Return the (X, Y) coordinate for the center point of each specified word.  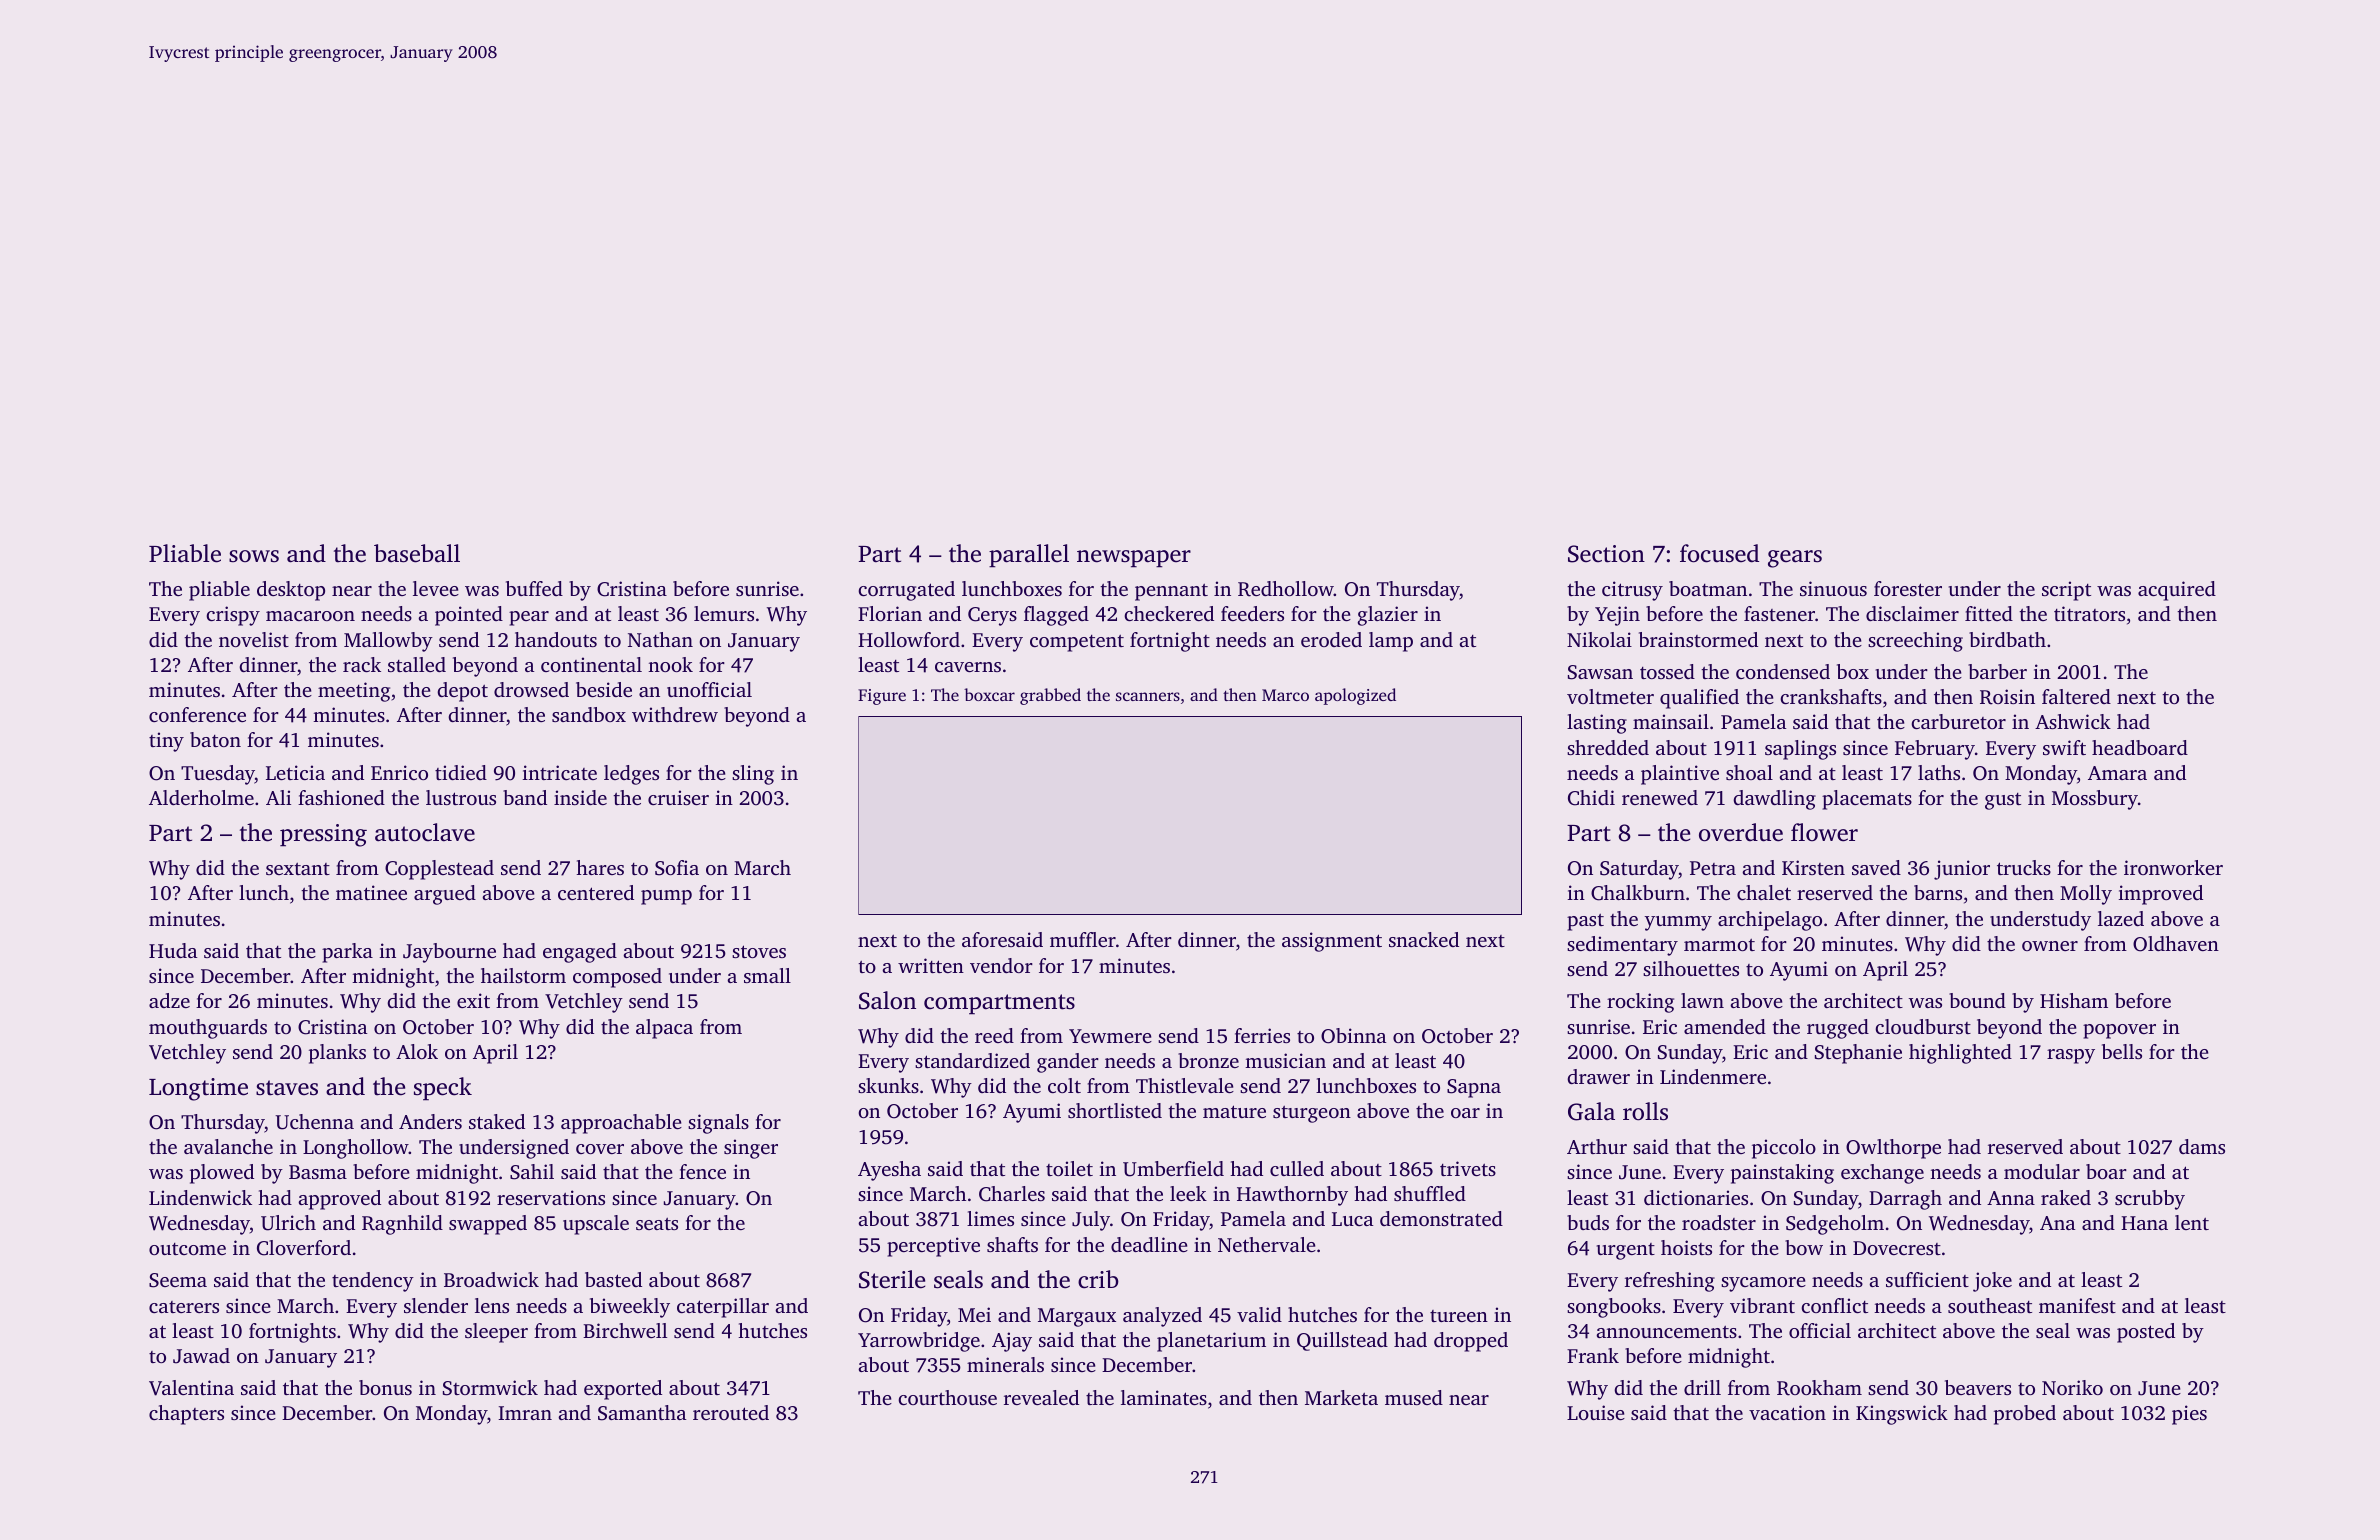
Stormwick (490, 1388)
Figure (882, 697)
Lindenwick (200, 1197)
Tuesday (218, 775)
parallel (1029, 556)
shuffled (1430, 1193)
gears (1795, 559)
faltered (2076, 696)
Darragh (1905, 1200)
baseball (417, 553)
